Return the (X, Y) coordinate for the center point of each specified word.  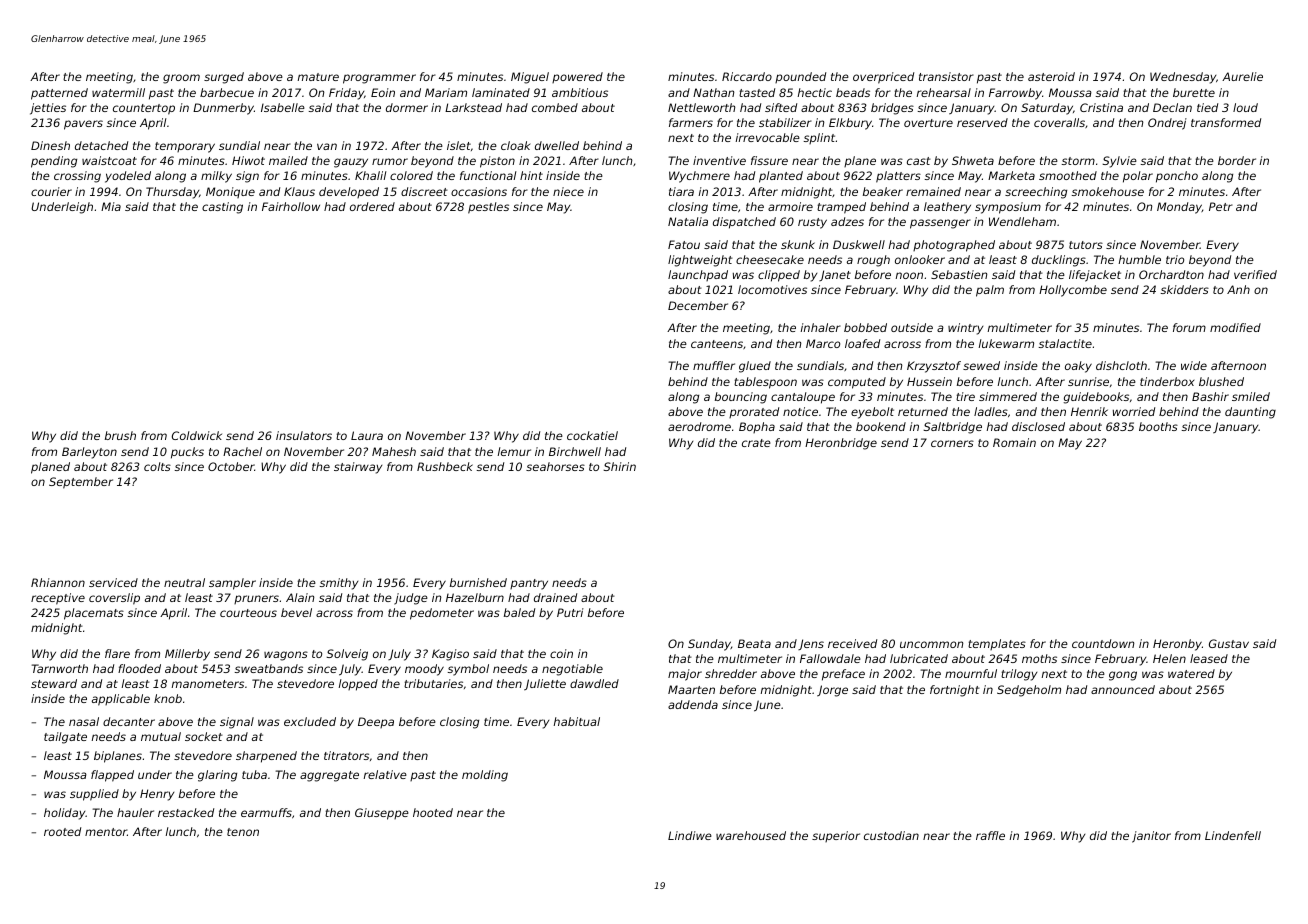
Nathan (714, 92)
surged (224, 78)
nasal (84, 721)
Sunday (709, 645)
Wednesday (1183, 78)
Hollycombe (1073, 291)
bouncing (741, 398)
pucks (187, 453)
